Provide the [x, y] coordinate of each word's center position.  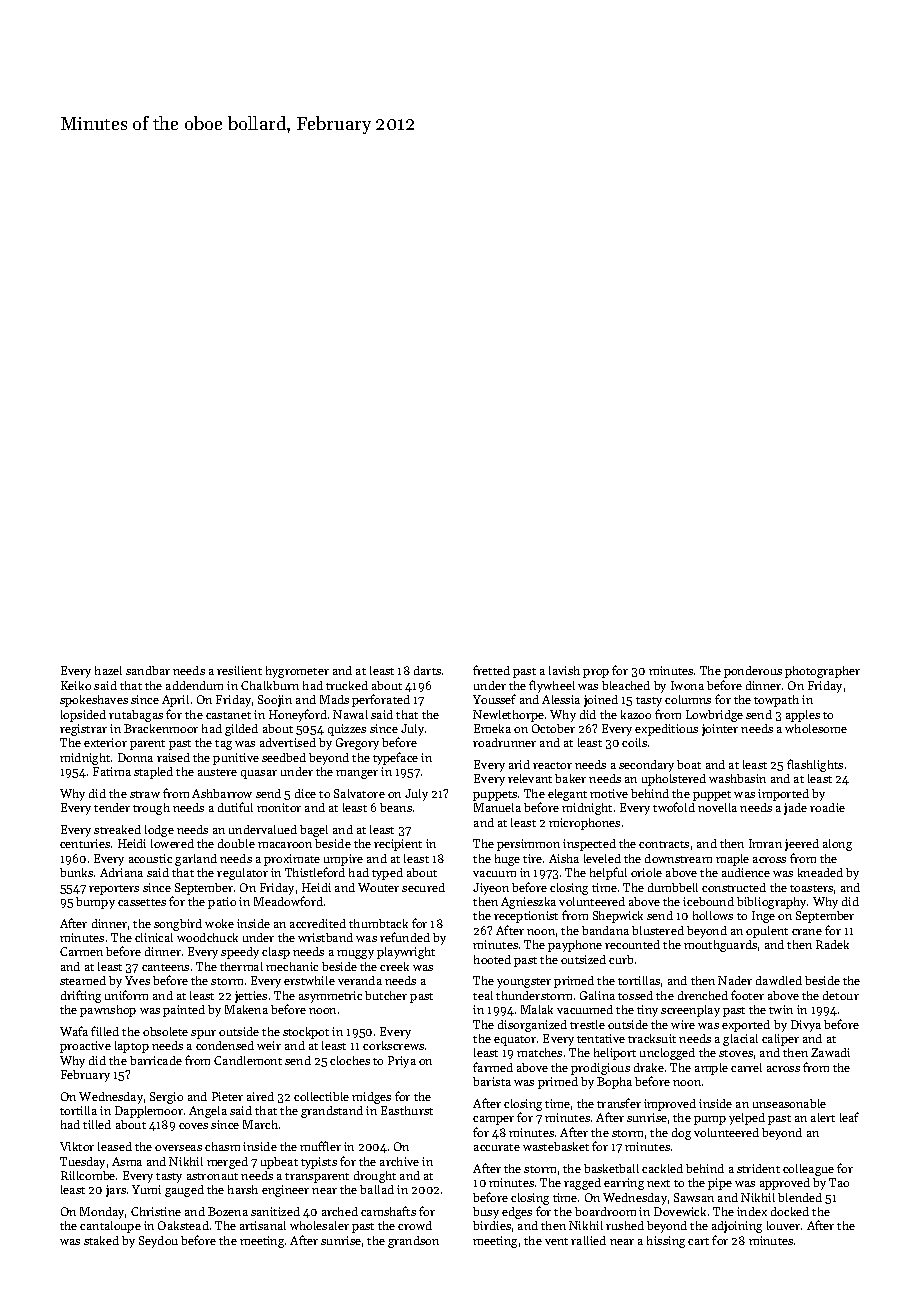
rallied [588, 1240]
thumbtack [378, 923]
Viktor [77, 1146]
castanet [228, 715]
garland [196, 860]
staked [101, 1240]
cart [698, 1241]
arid [519, 764]
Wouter [378, 887]
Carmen [81, 951]
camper [493, 1120]
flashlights [815, 765]
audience [746, 872]
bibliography [771, 903]
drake [649, 1067]
